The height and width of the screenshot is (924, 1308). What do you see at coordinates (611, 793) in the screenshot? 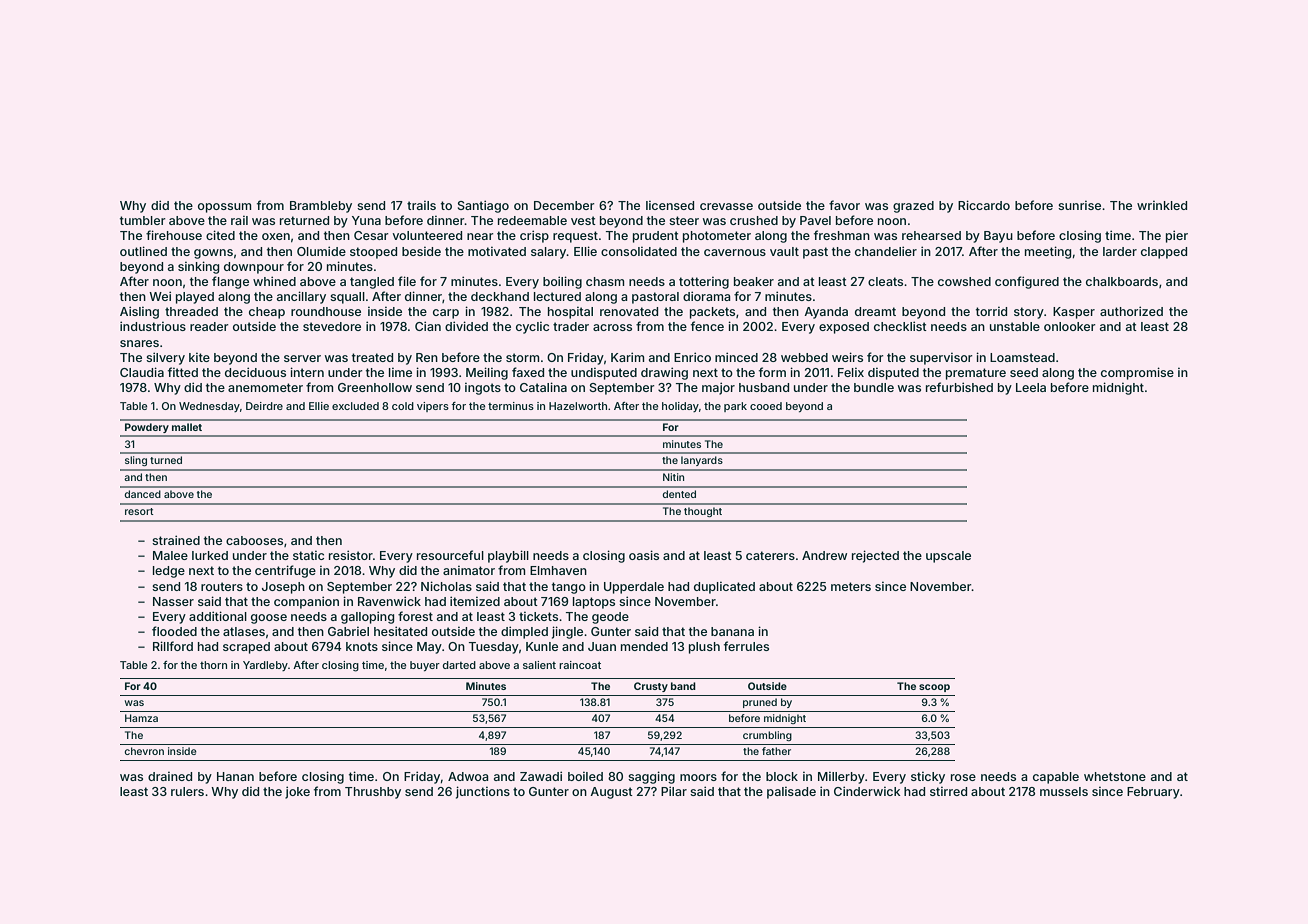
I see `August` at bounding box center [611, 793].
